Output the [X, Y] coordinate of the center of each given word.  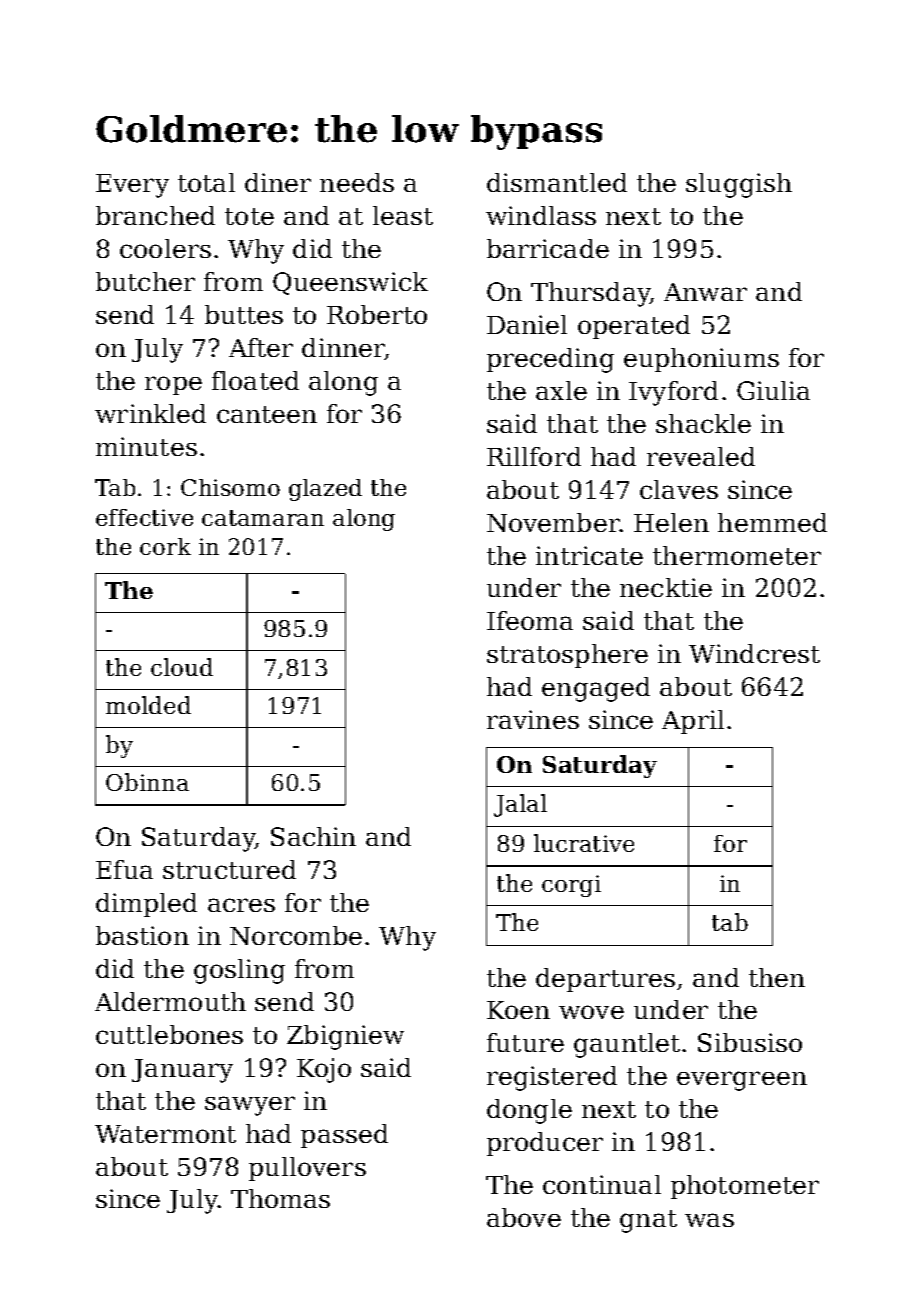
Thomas [280, 1198]
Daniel [527, 324]
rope [173, 385]
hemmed [772, 522]
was [709, 1220]
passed [344, 1136]
